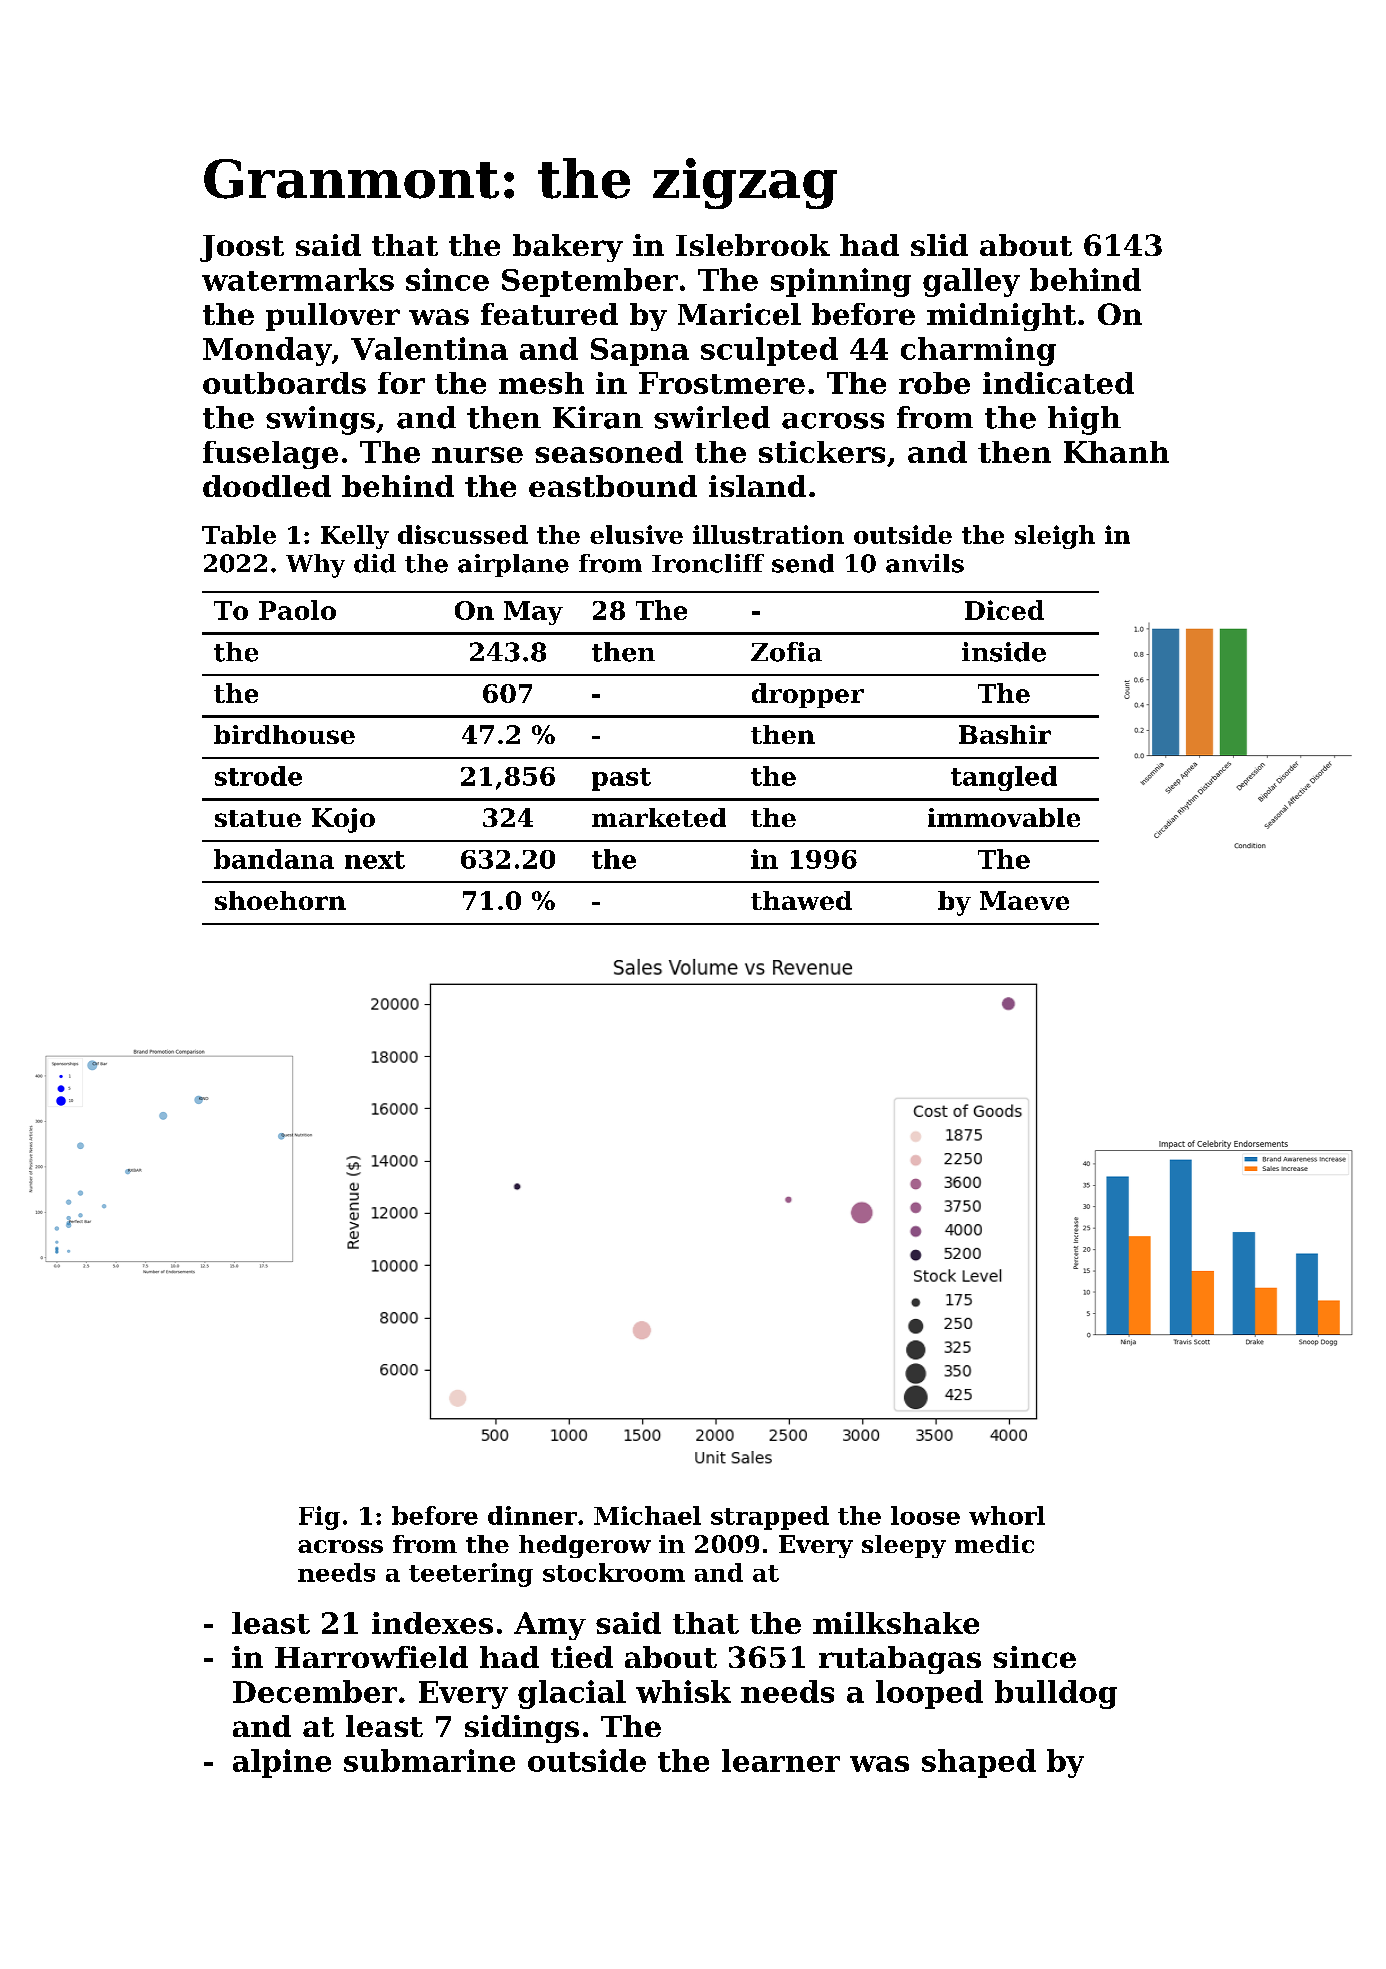 The image size is (1386, 1969). What do you see at coordinates (242, 248) in the page?
I see `Joost` at bounding box center [242, 248].
